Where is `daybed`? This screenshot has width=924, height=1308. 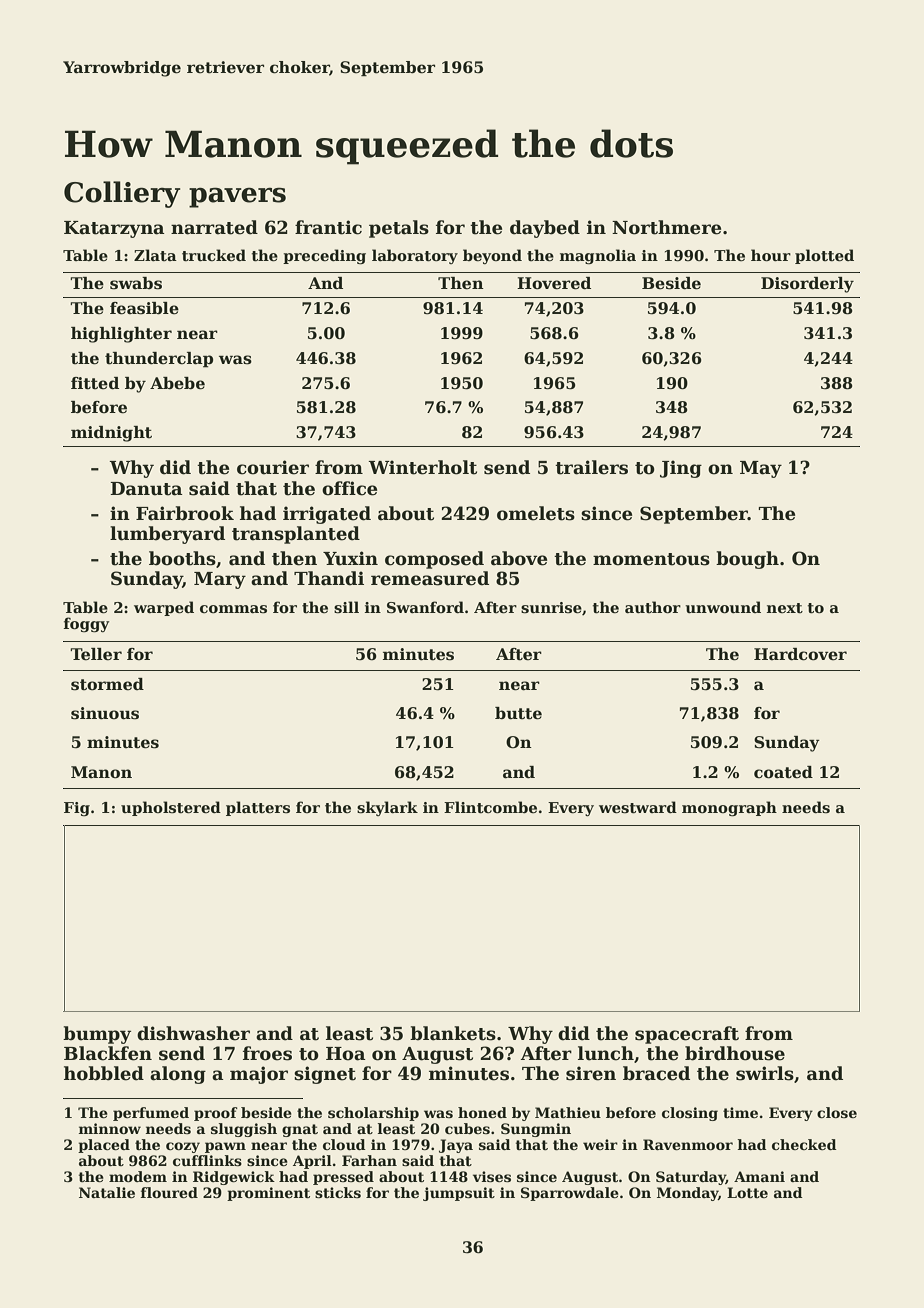 daybed is located at coordinates (545, 229).
